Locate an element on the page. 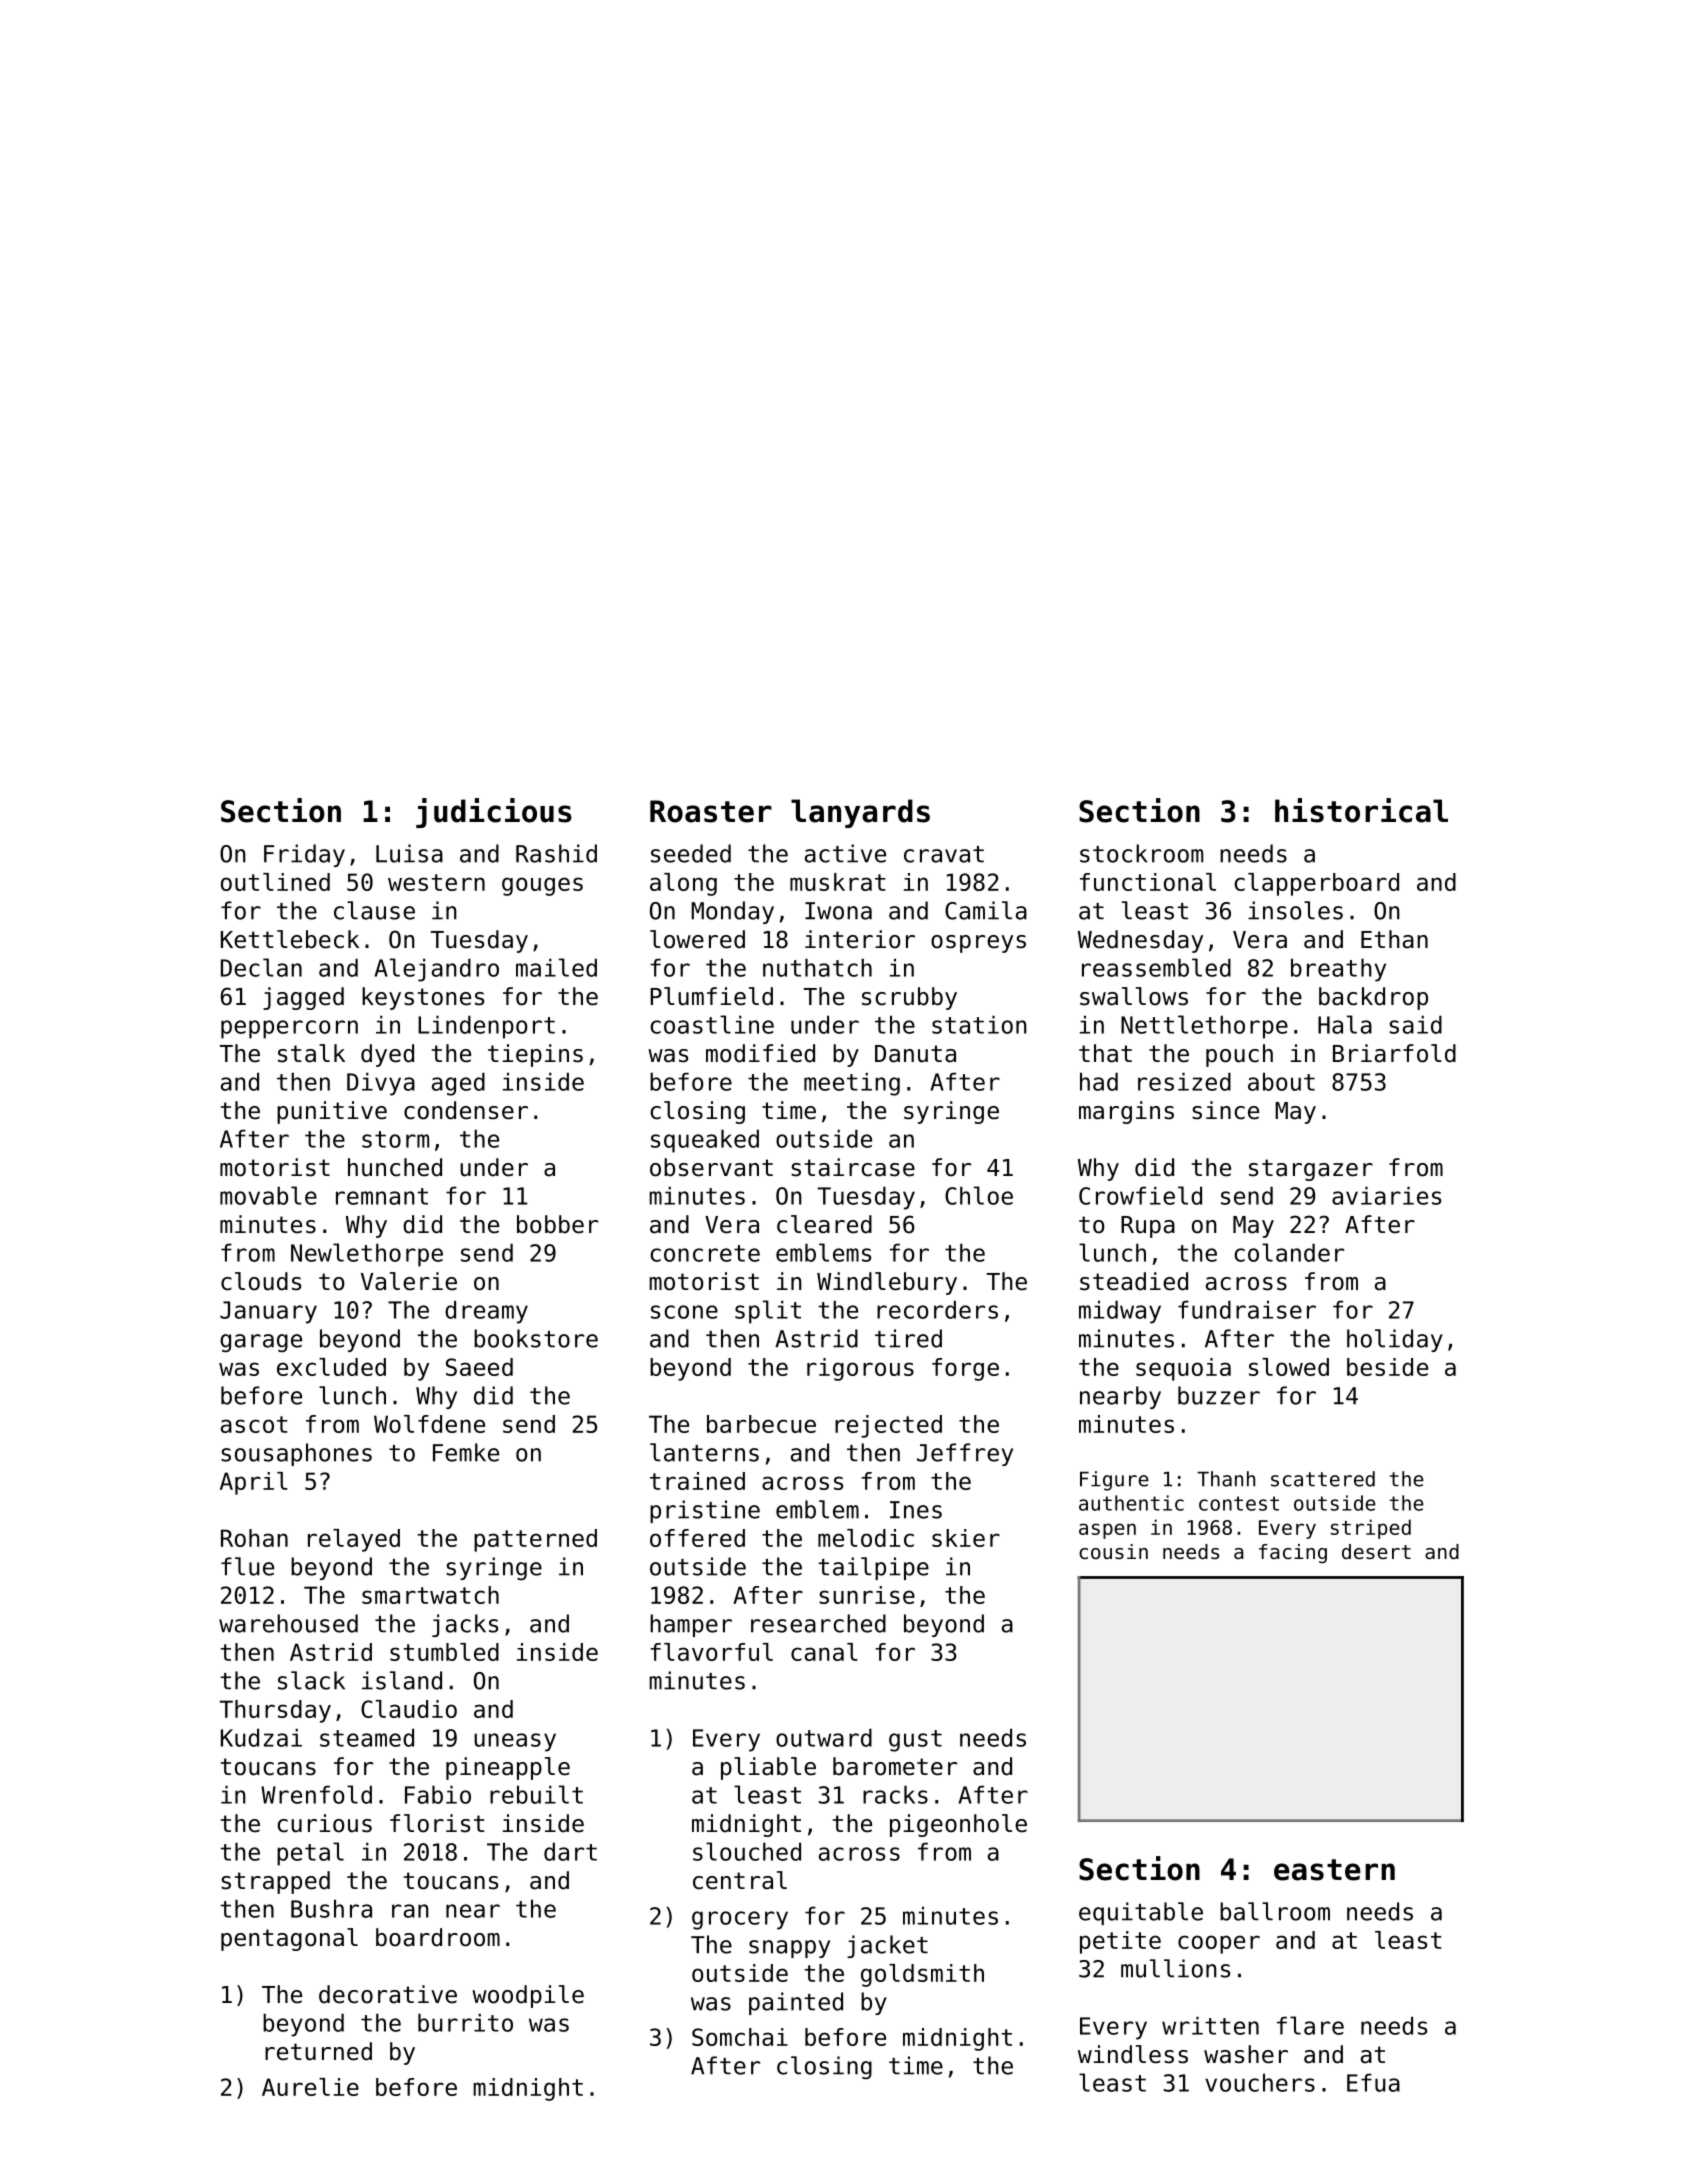 The image size is (1683, 2178). desert is located at coordinates (1376, 1552).
